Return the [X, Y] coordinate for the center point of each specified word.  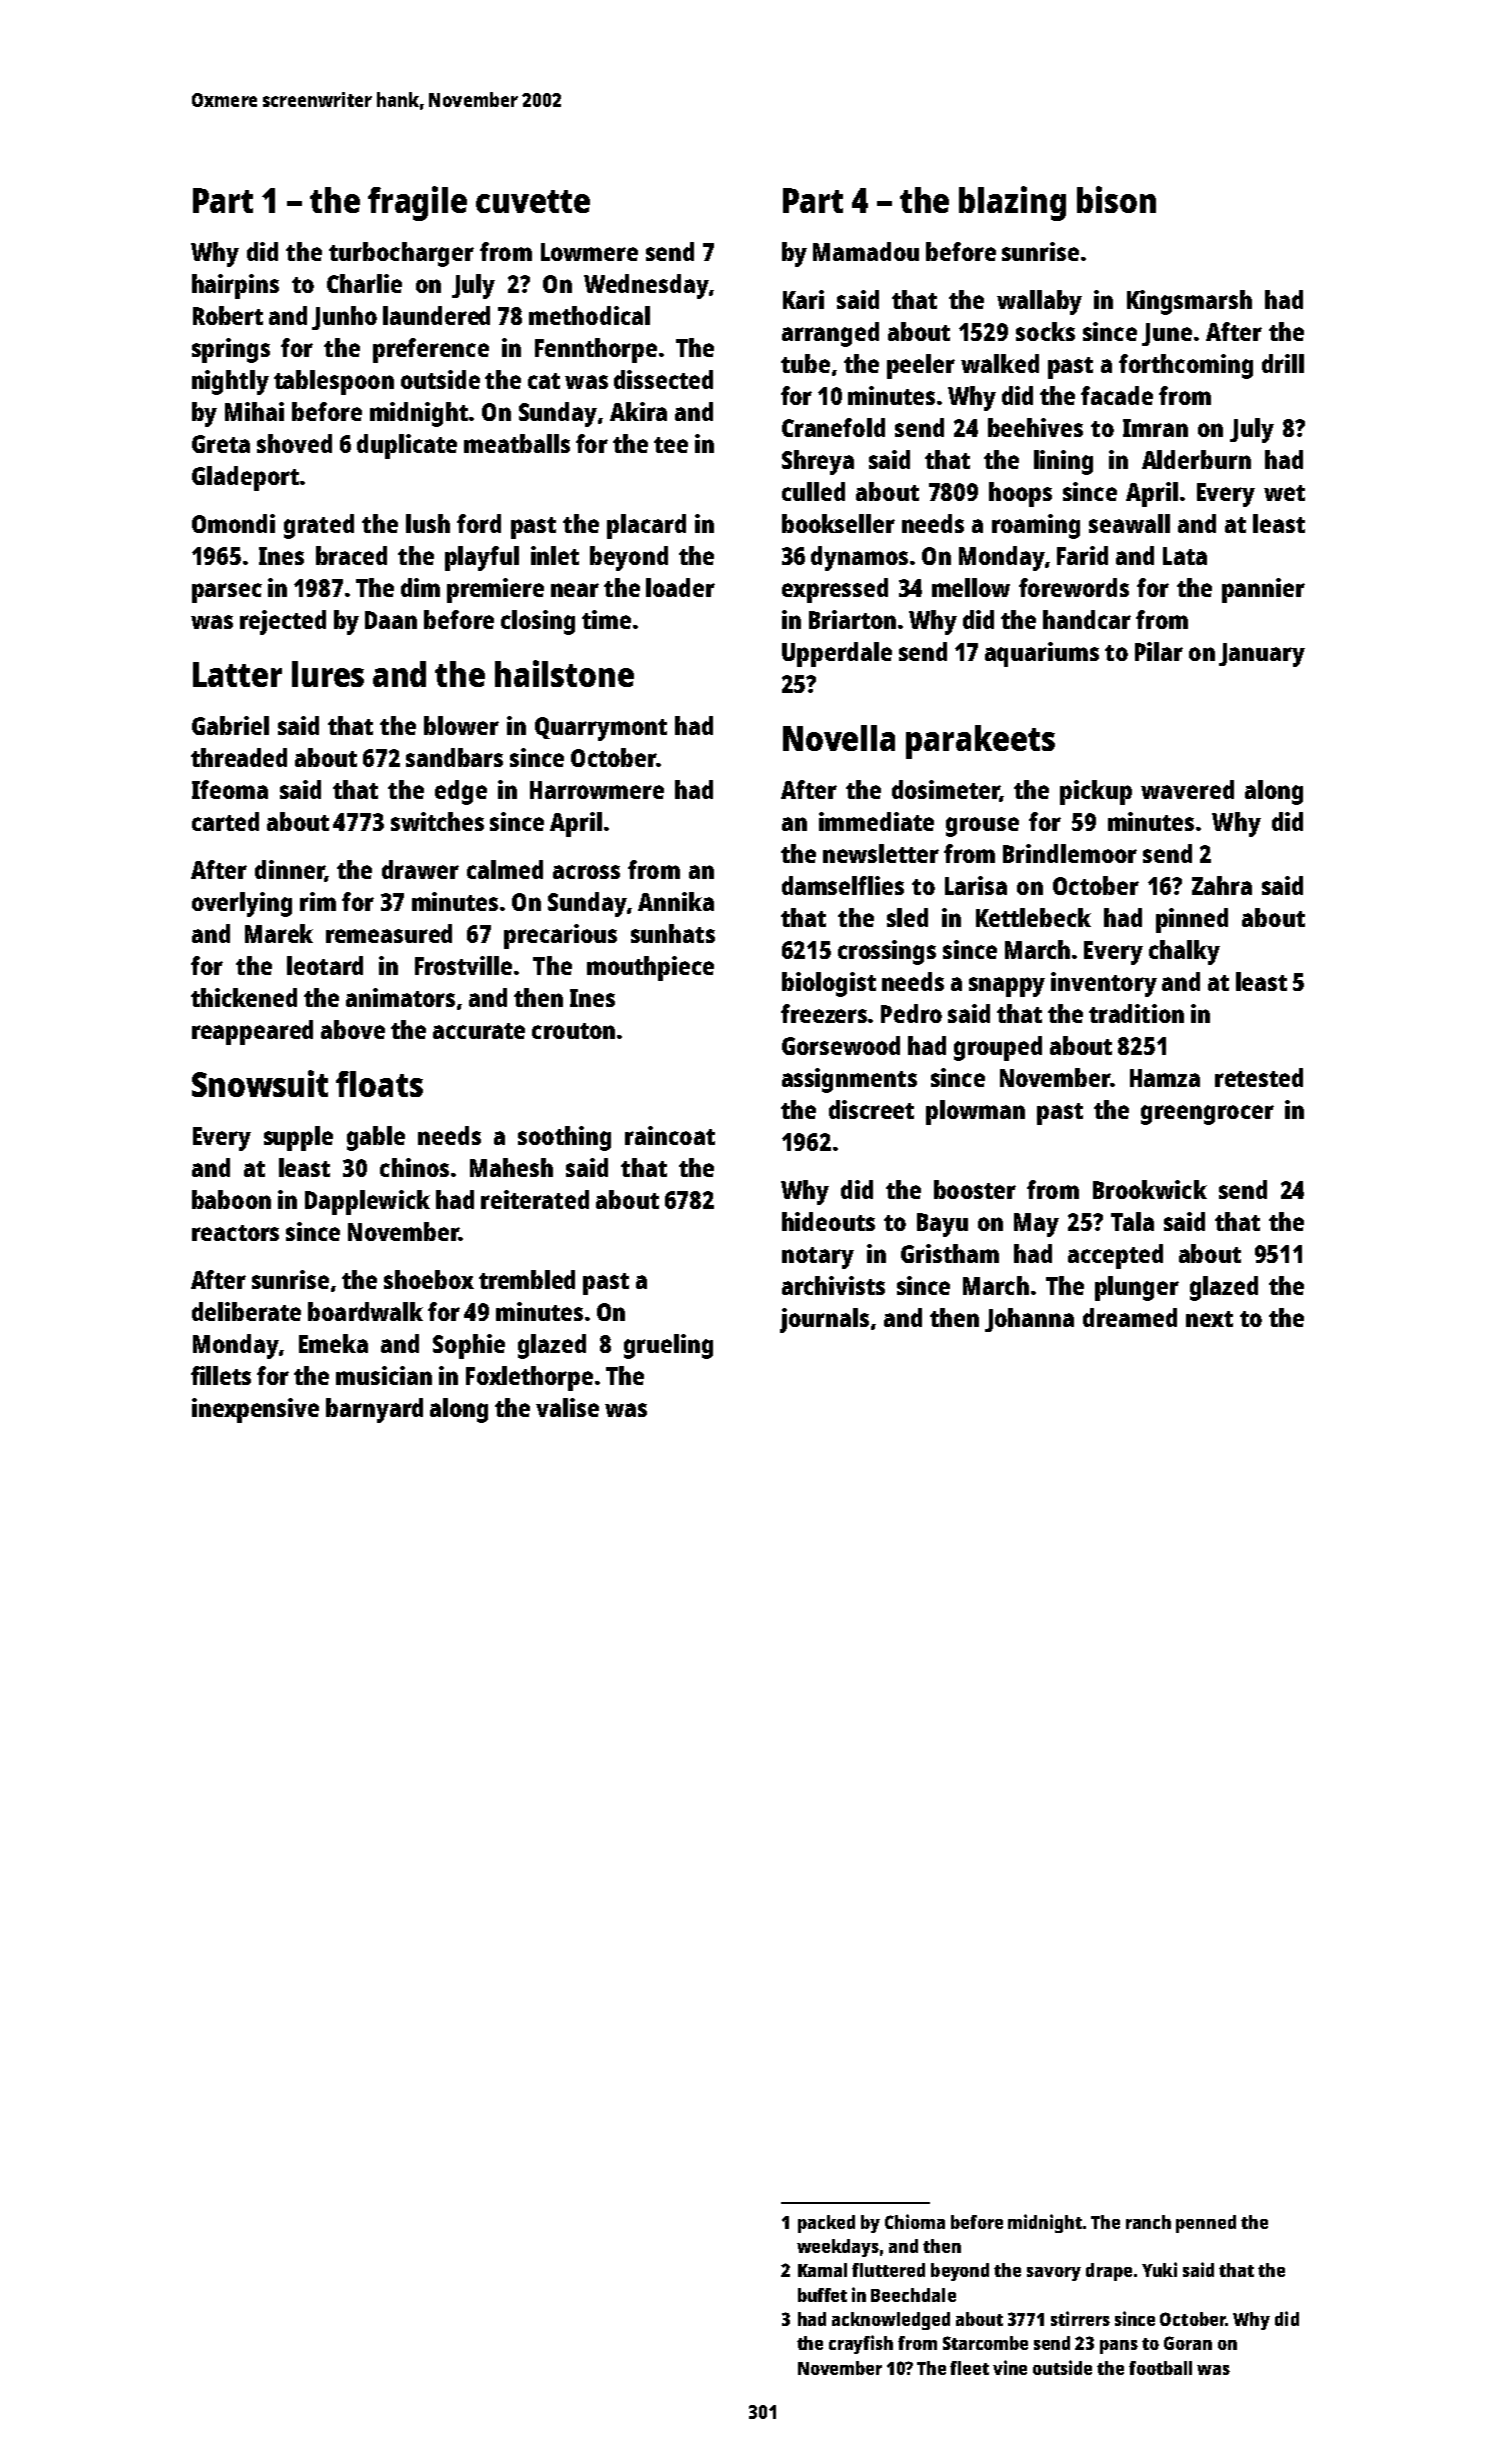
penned [1206, 2224]
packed [826, 2224]
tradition [1136, 1013]
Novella [839, 738]
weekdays [838, 2248]
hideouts [828, 1221]
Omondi [233, 523]
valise [567, 1407]
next [1209, 1319]
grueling [668, 1346]
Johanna [1029, 1320]
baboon [231, 1199]
